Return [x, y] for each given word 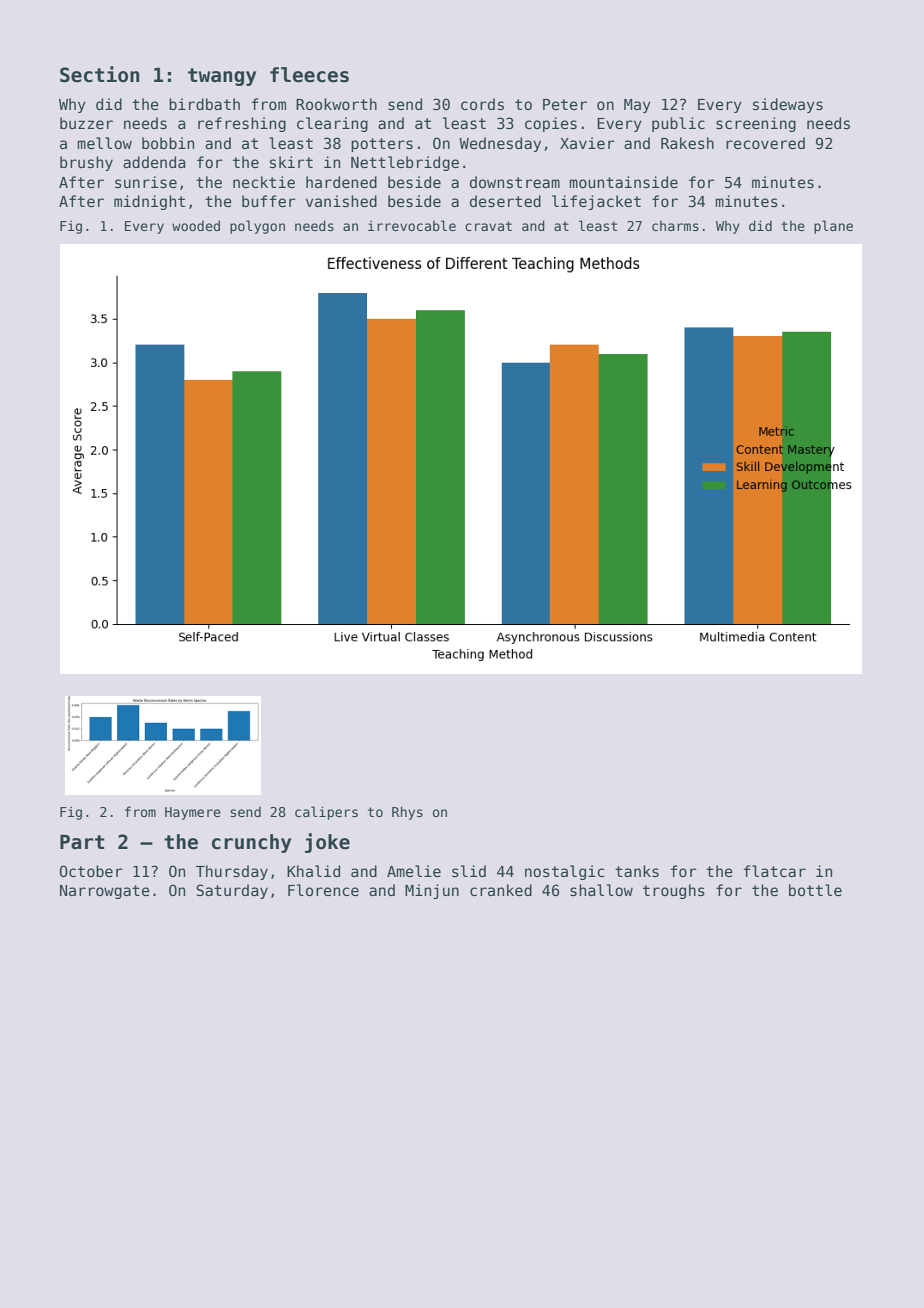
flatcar [774, 871]
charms [675, 225]
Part [82, 842]
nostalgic [564, 872]
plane [833, 227]
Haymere [193, 813]
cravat [488, 226]
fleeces [309, 75]
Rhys [407, 813]
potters [382, 145]
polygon [257, 227]
